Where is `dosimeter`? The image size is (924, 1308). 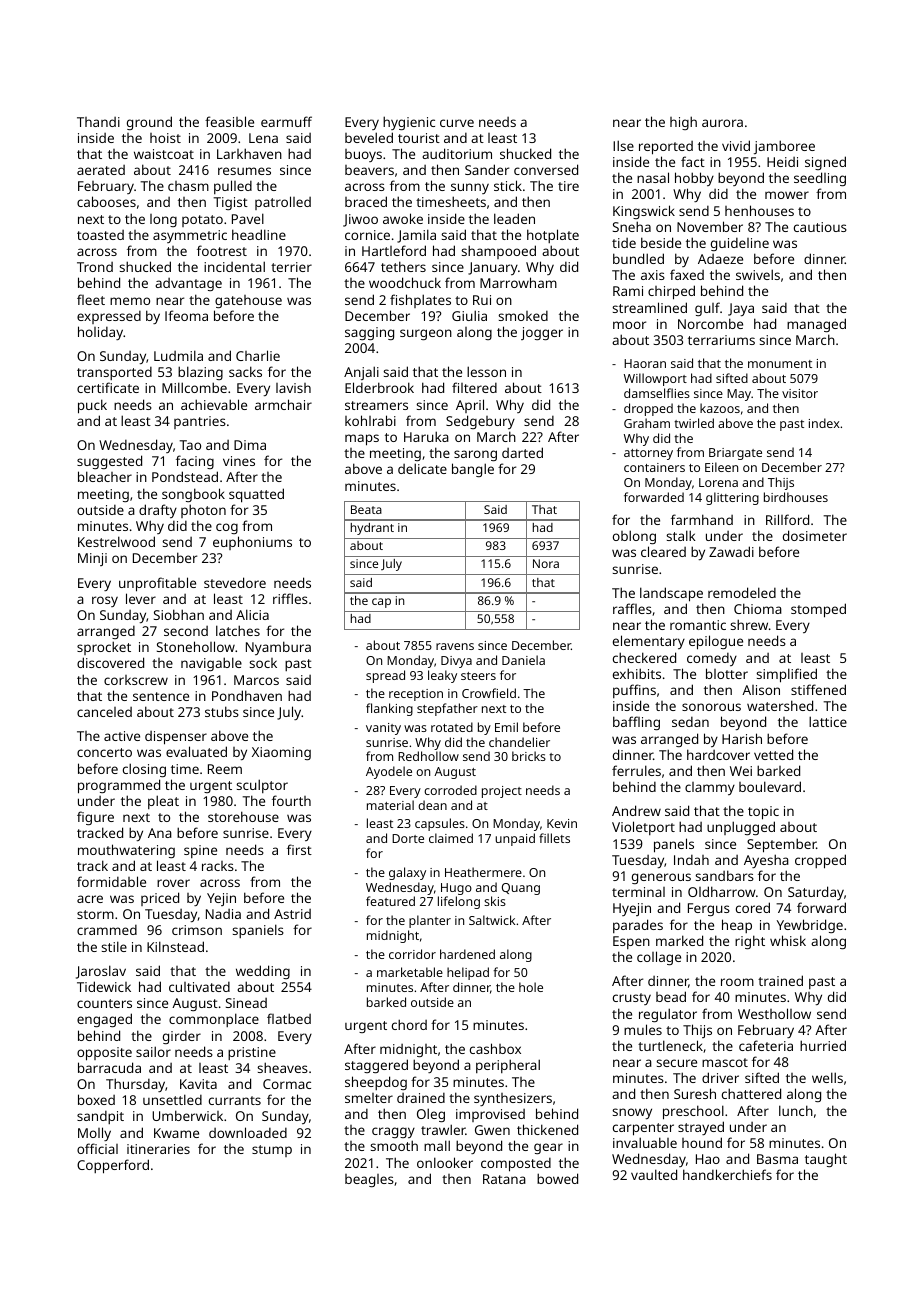
dosimeter is located at coordinates (815, 535).
